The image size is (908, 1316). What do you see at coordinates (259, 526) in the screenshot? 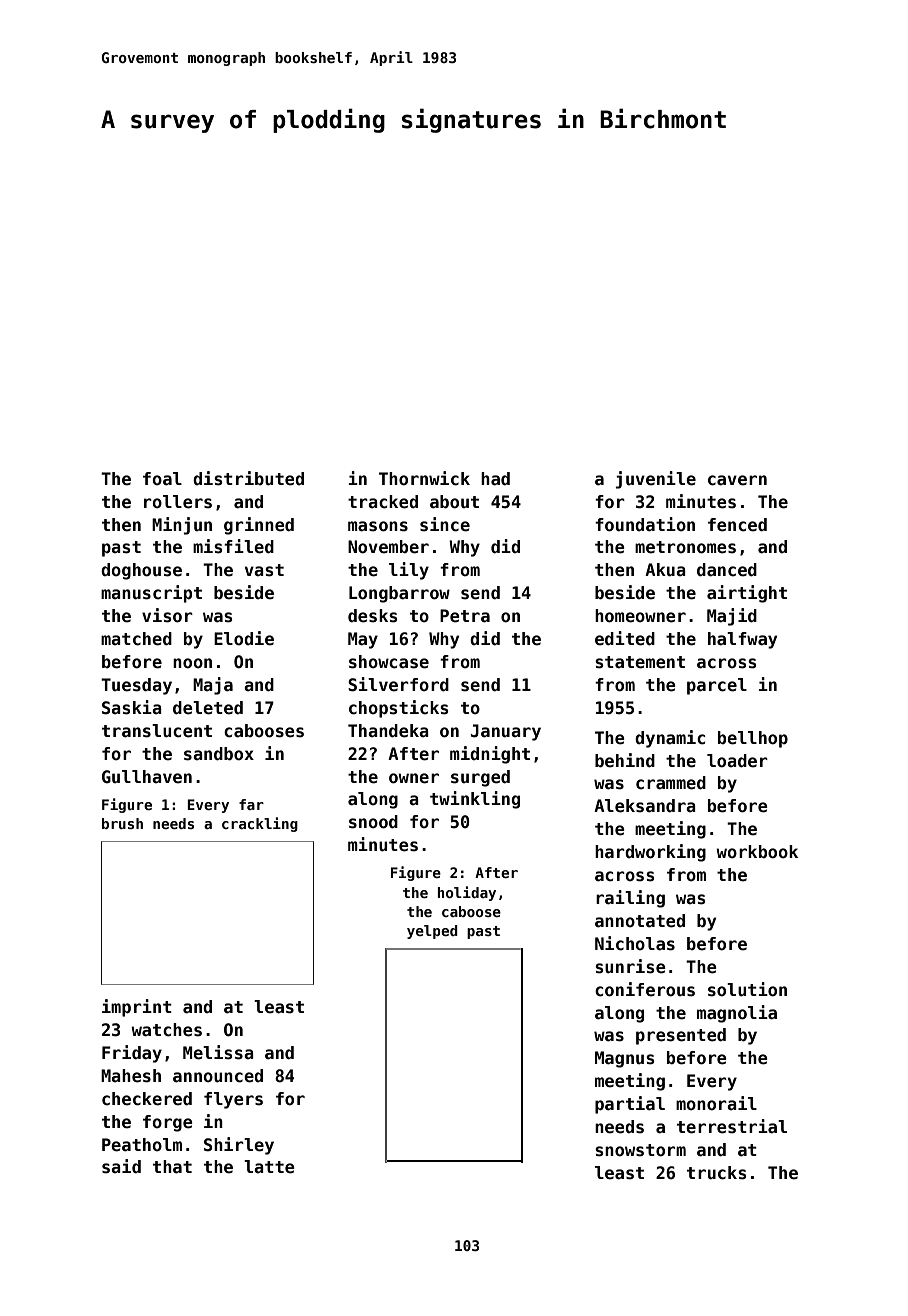
I see `grinned` at bounding box center [259, 526].
